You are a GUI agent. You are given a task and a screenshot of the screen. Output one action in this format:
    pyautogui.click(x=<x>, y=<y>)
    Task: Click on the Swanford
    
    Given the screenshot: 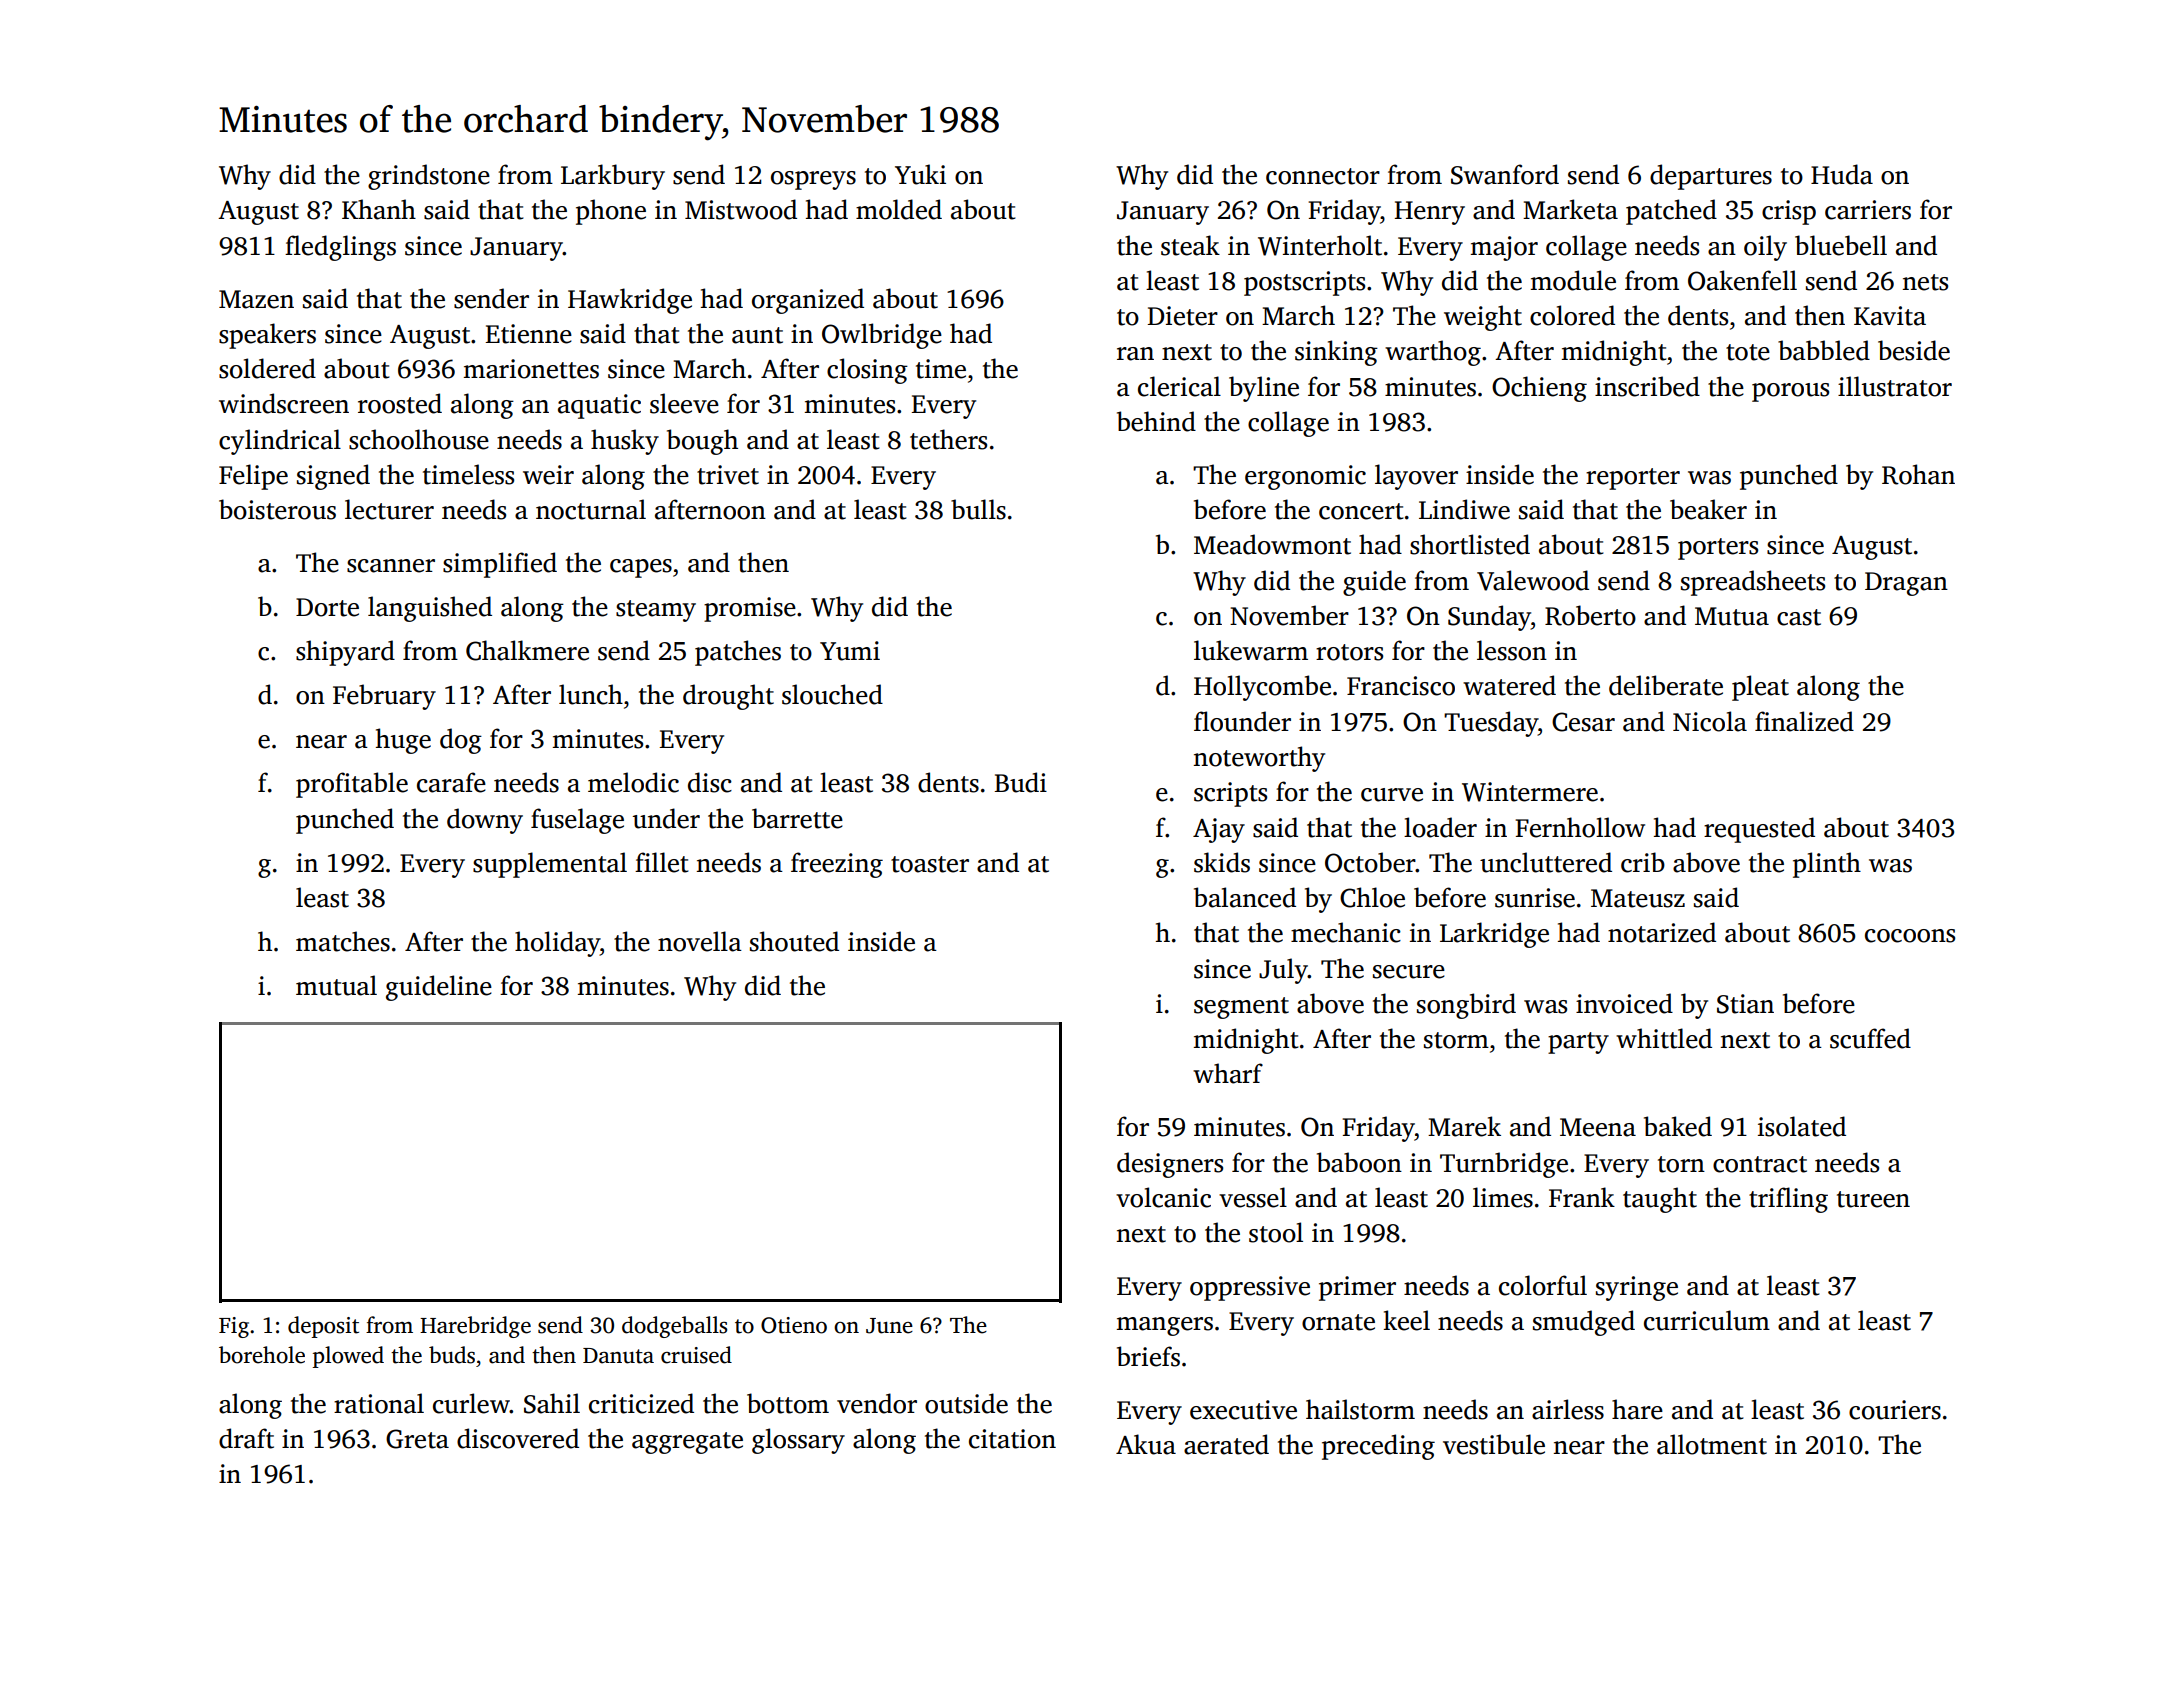 What is the action you would take?
    pyautogui.click(x=1505, y=174)
